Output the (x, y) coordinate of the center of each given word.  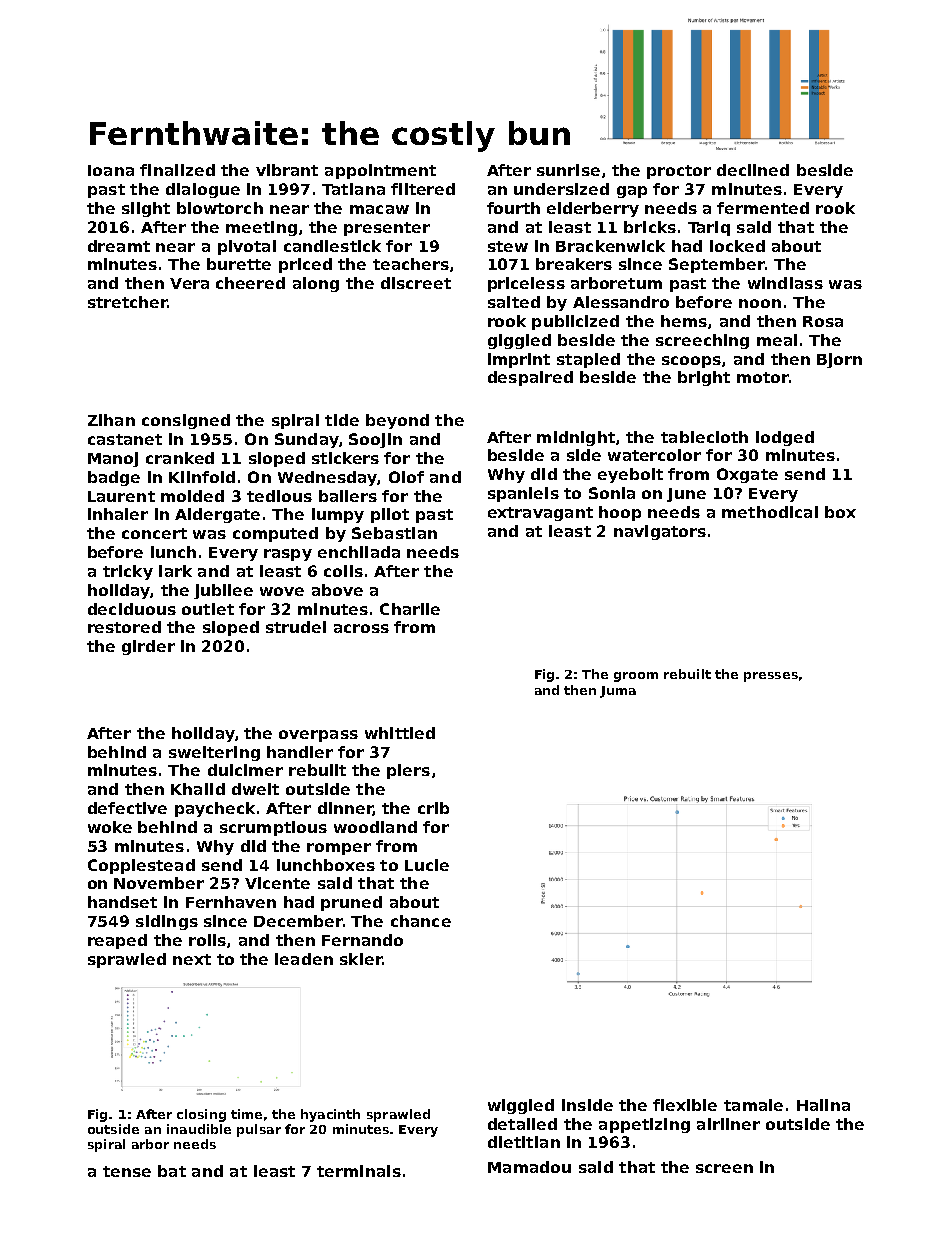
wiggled (521, 1106)
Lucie (427, 865)
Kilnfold (202, 477)
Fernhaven (231, 902)
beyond (397, 421)
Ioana (111, 170)
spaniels (523, 494)
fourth (513, 208)
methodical (770, 512)
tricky (128, 572)
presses (771, 677)
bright (704, 378)
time (246, 1114)
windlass (785, 283)
